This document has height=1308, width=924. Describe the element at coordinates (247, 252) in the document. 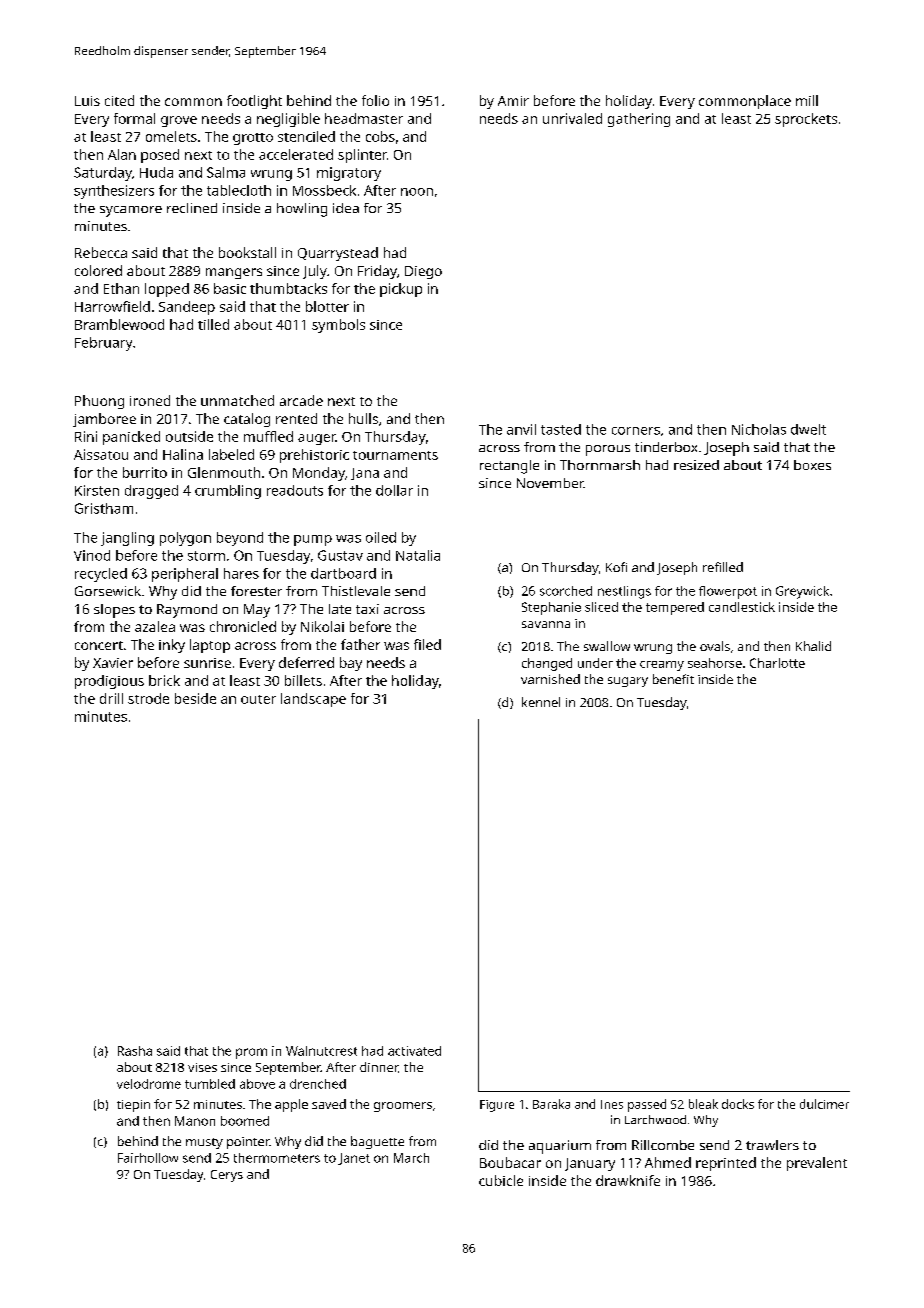

I see `bookstall` at that location.
